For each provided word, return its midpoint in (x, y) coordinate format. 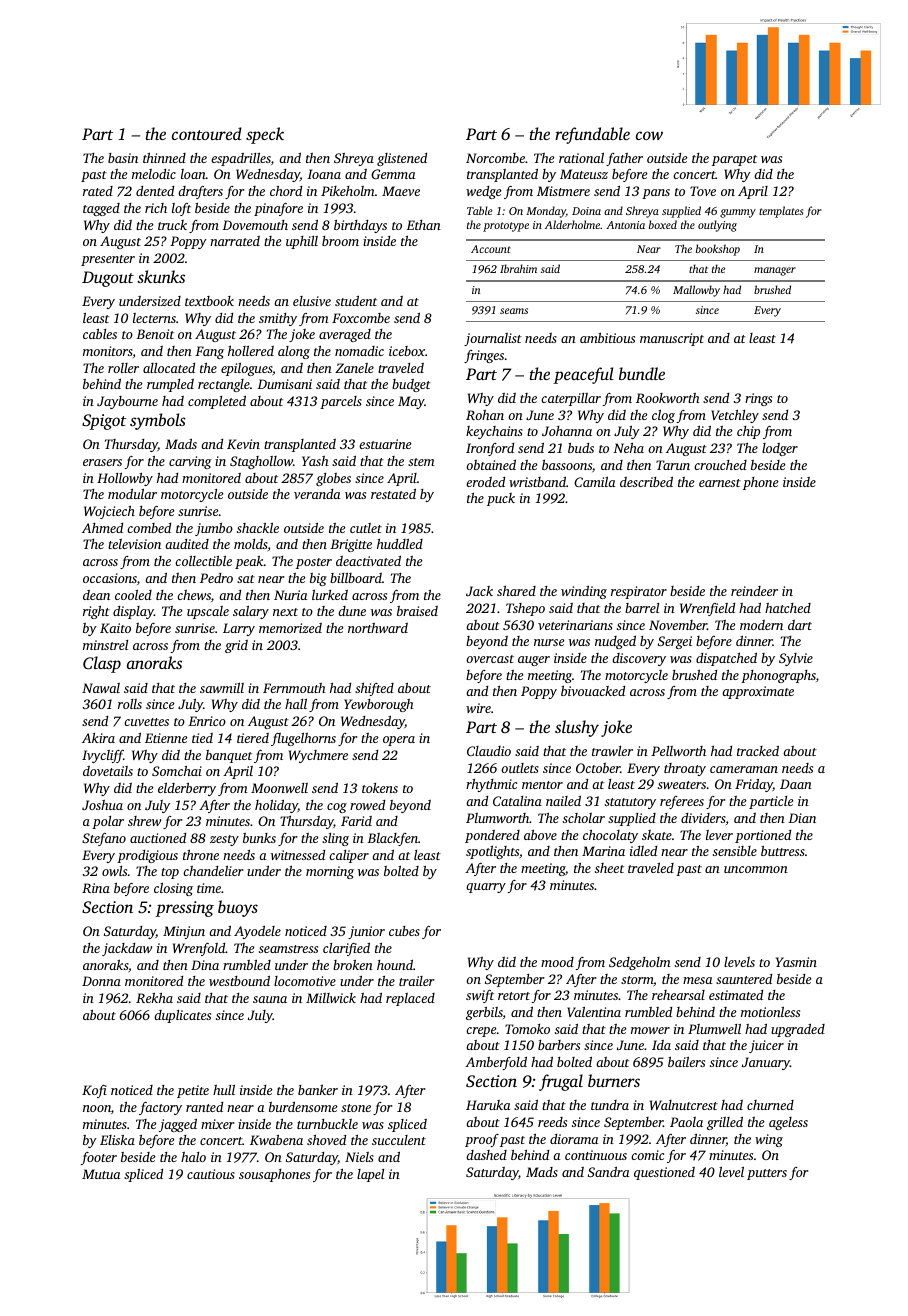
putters (767, 1174)
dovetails (108, 771)
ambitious (607, 338)
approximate (758, 692)
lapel (370, 1175)
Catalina (517, 801)
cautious (211, 1174)
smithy (278, 319)
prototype (506, 227)
